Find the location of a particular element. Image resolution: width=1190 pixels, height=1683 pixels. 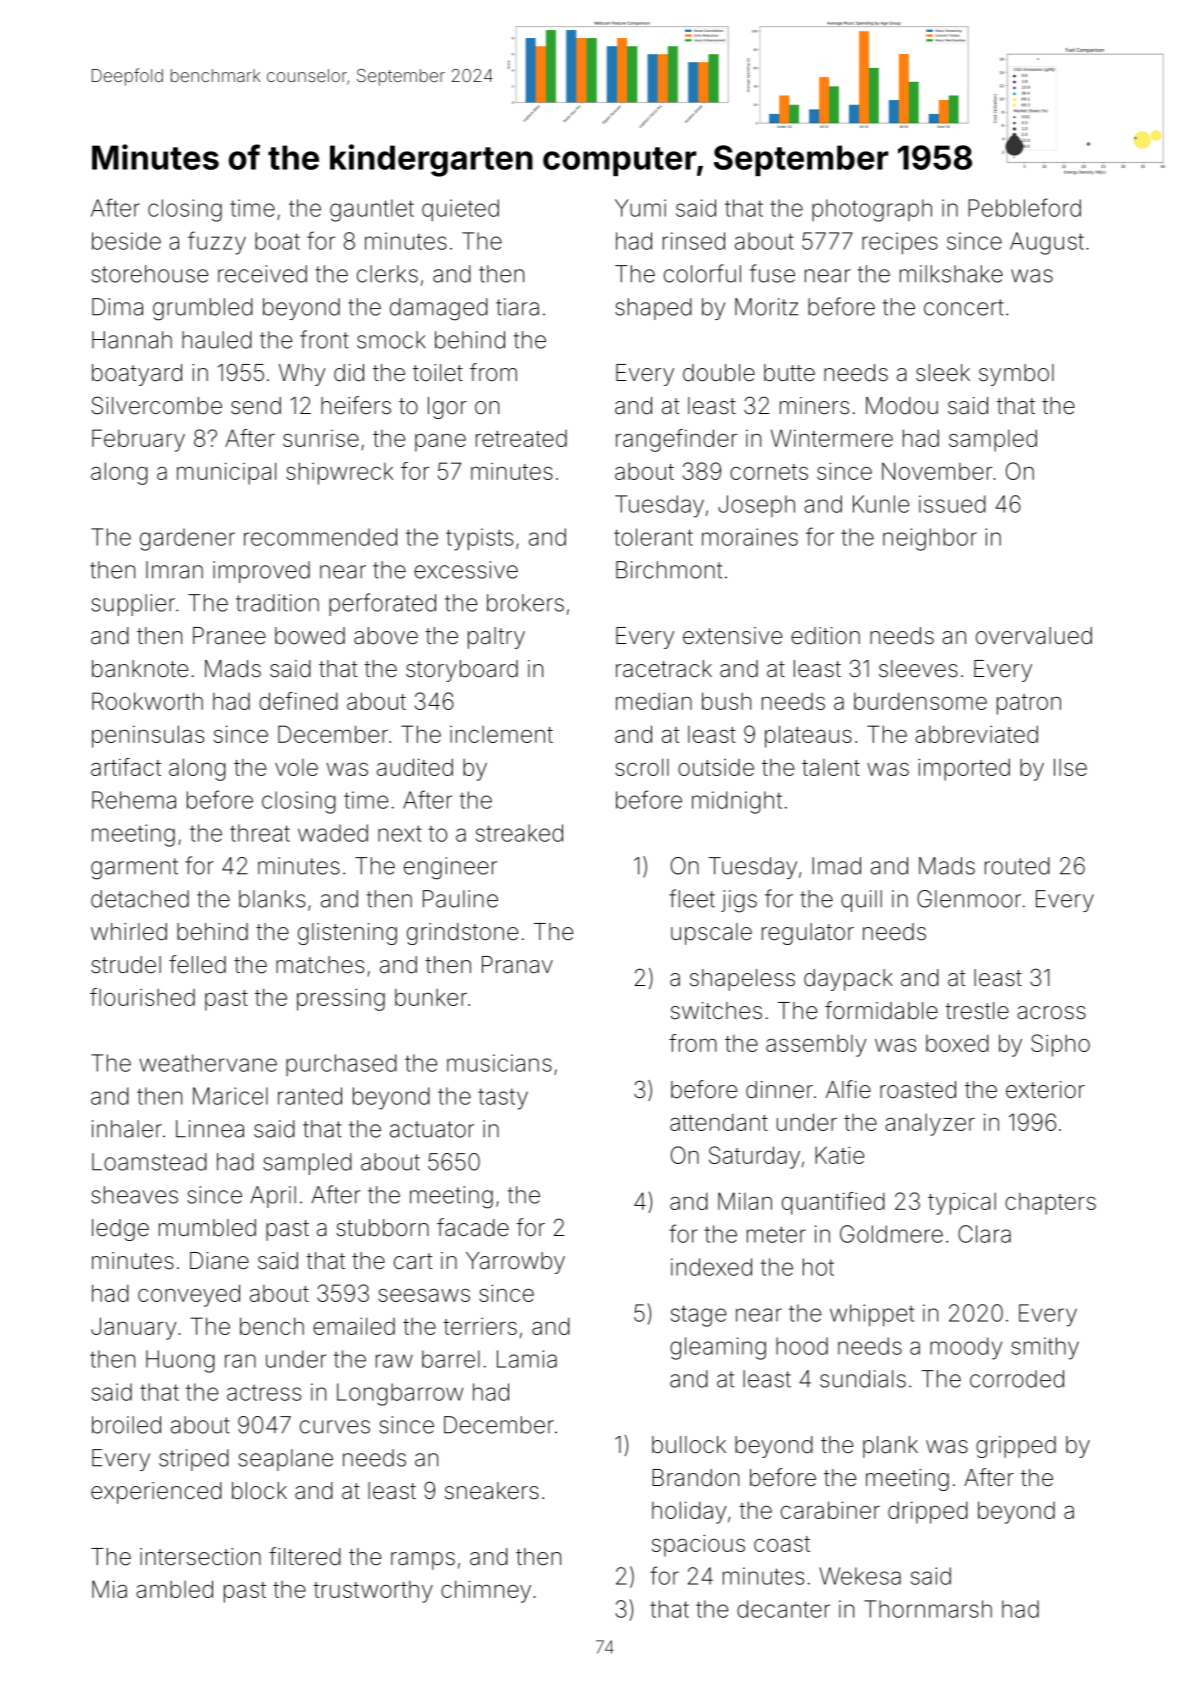

Lamia is located at coordinates (527, 1359).
